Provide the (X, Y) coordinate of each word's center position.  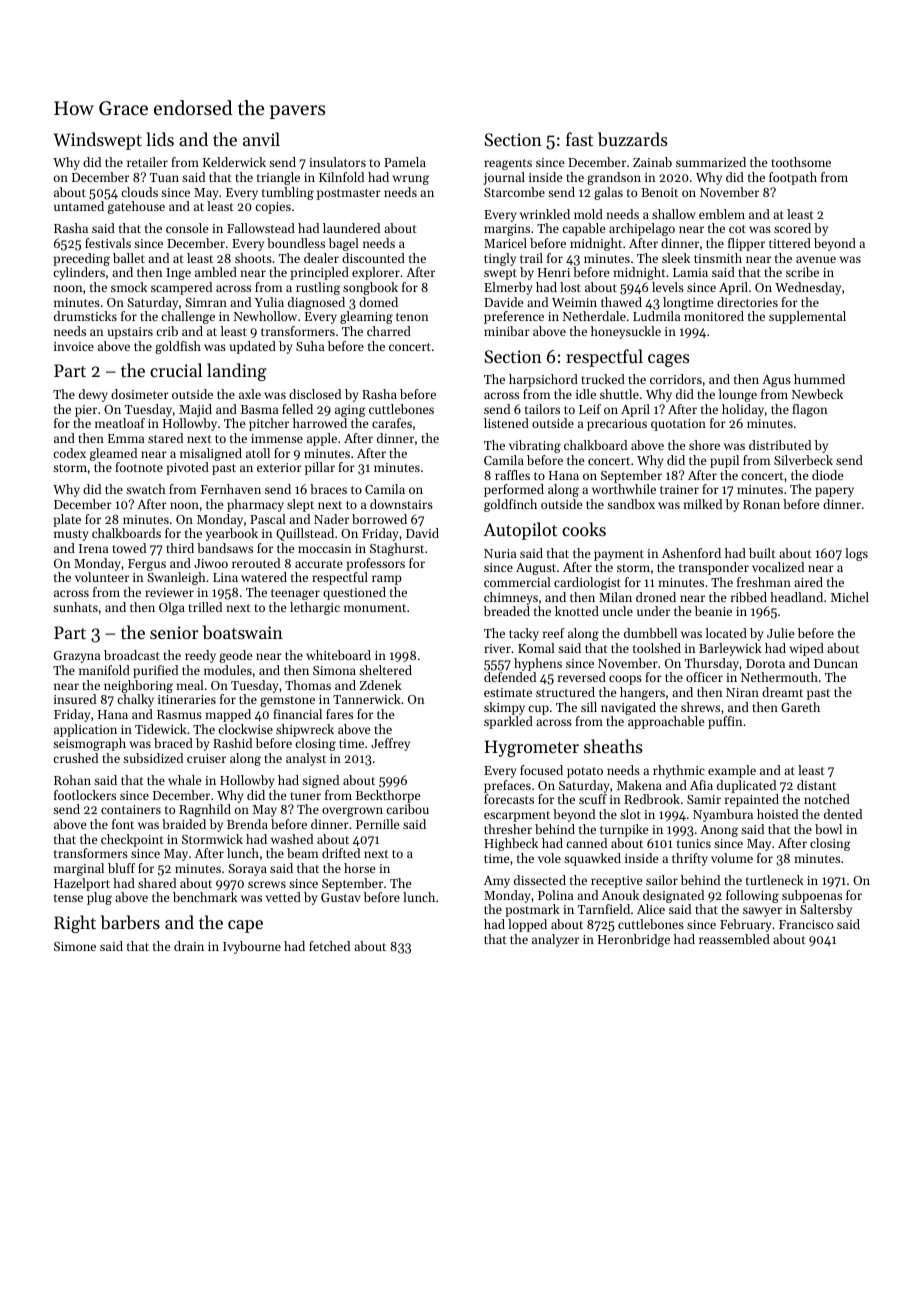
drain (189, 946)
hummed (819, 379)
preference (514, 317)
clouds (139, 192)
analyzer (555, 940)
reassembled (734, 939)
